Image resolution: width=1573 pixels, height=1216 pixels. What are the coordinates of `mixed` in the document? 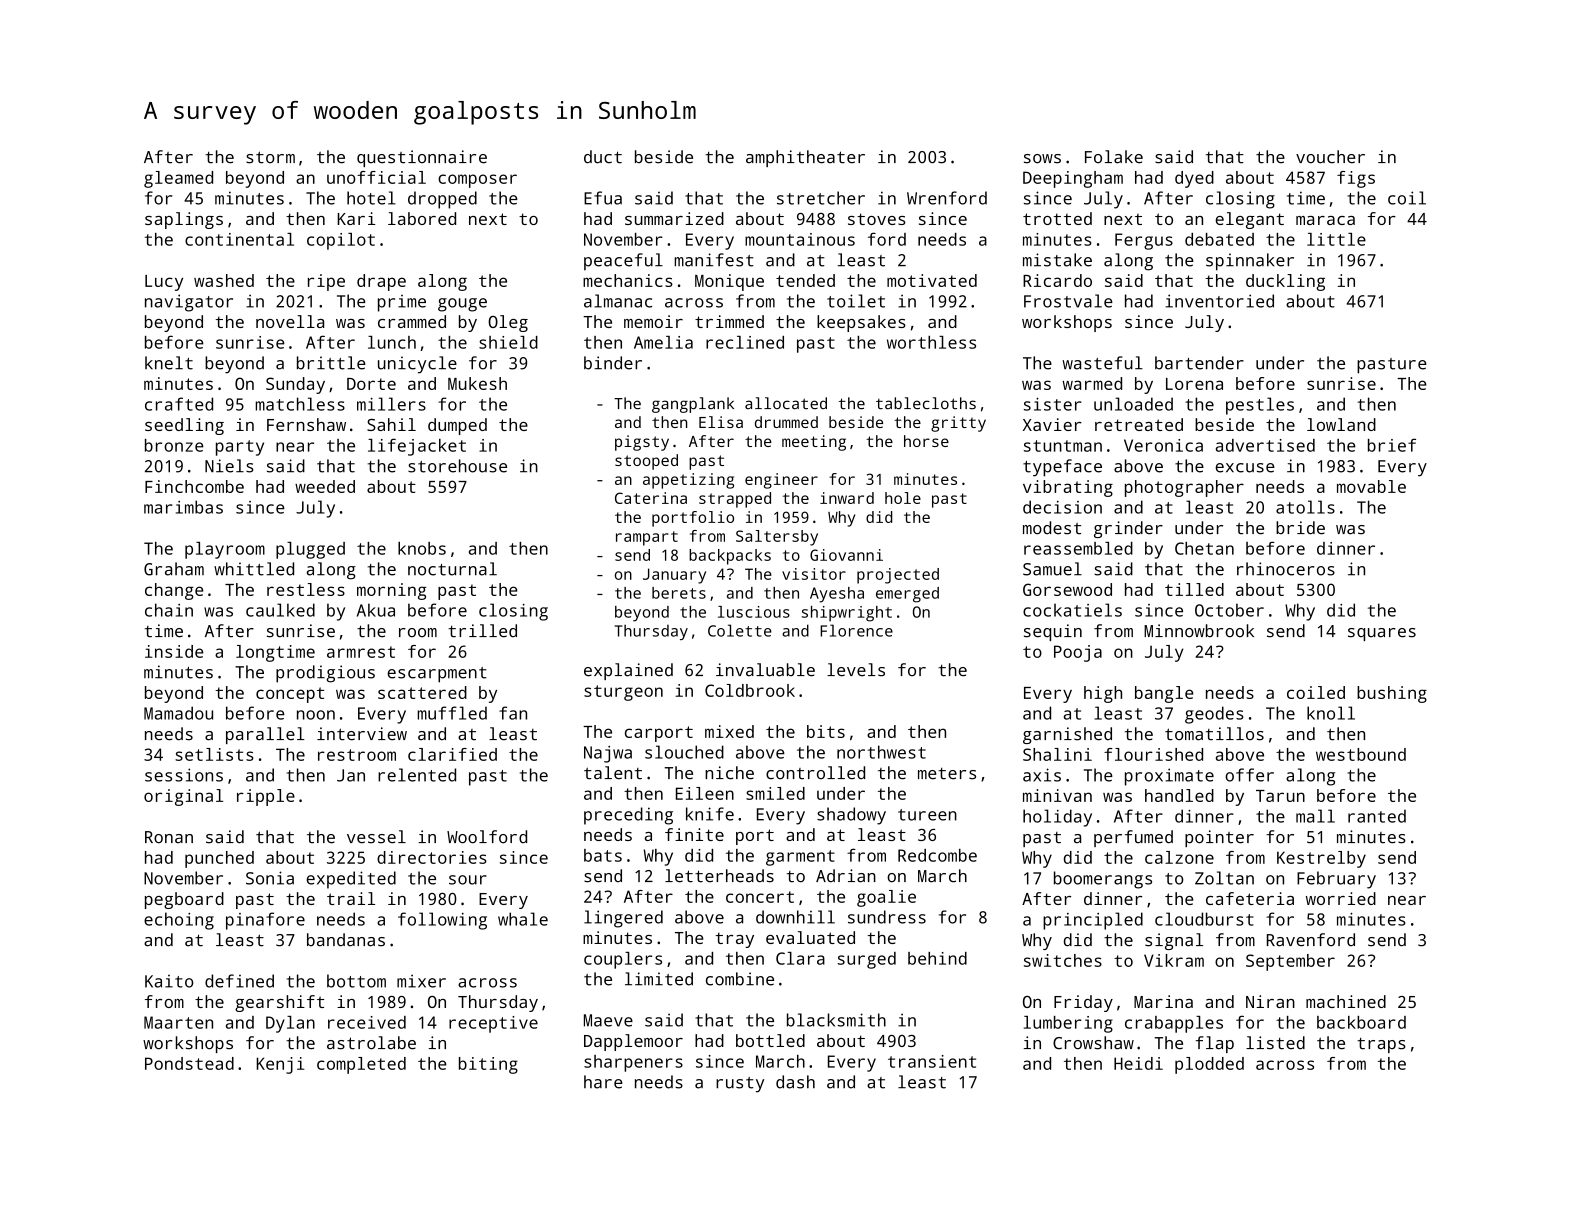 It's located at (729, 731).
